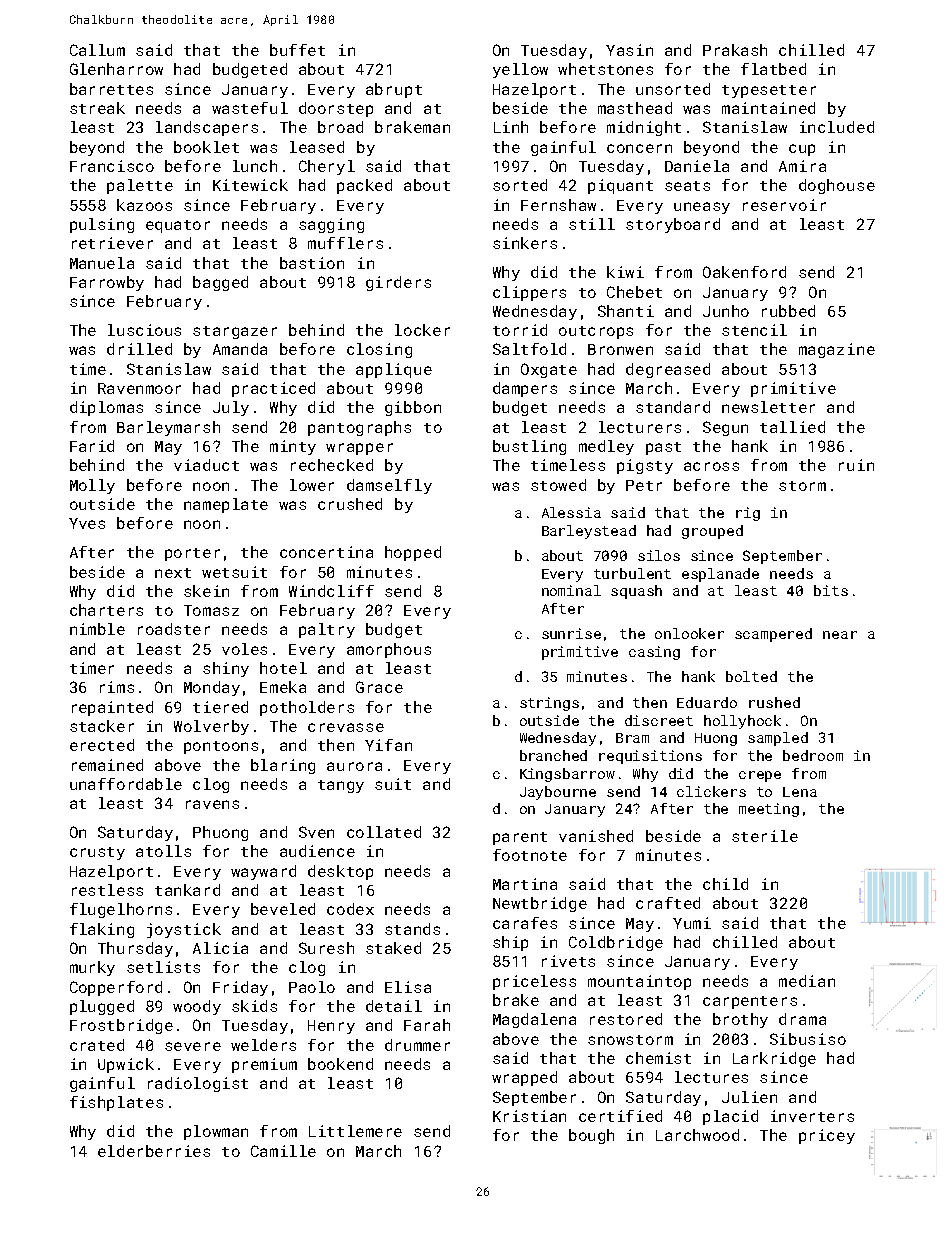 The image size is (952, 1233). What do you see at coordinates (754, 330) in the document?
I see `stencil` at bounding box center [754, 330].
